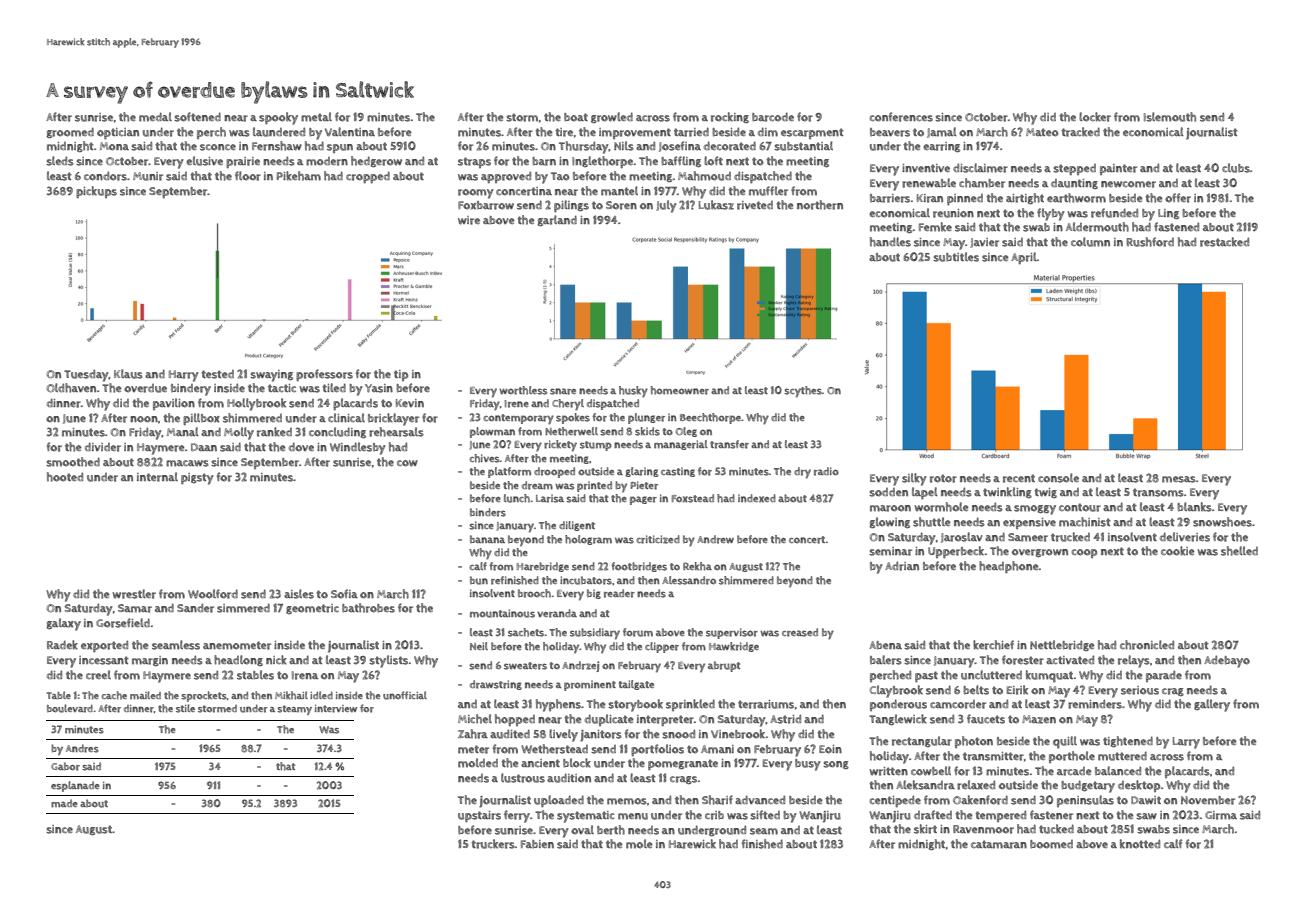  Describe the element at coordinates (493, 844) in the screenshot. I see `truckers` at that location.
